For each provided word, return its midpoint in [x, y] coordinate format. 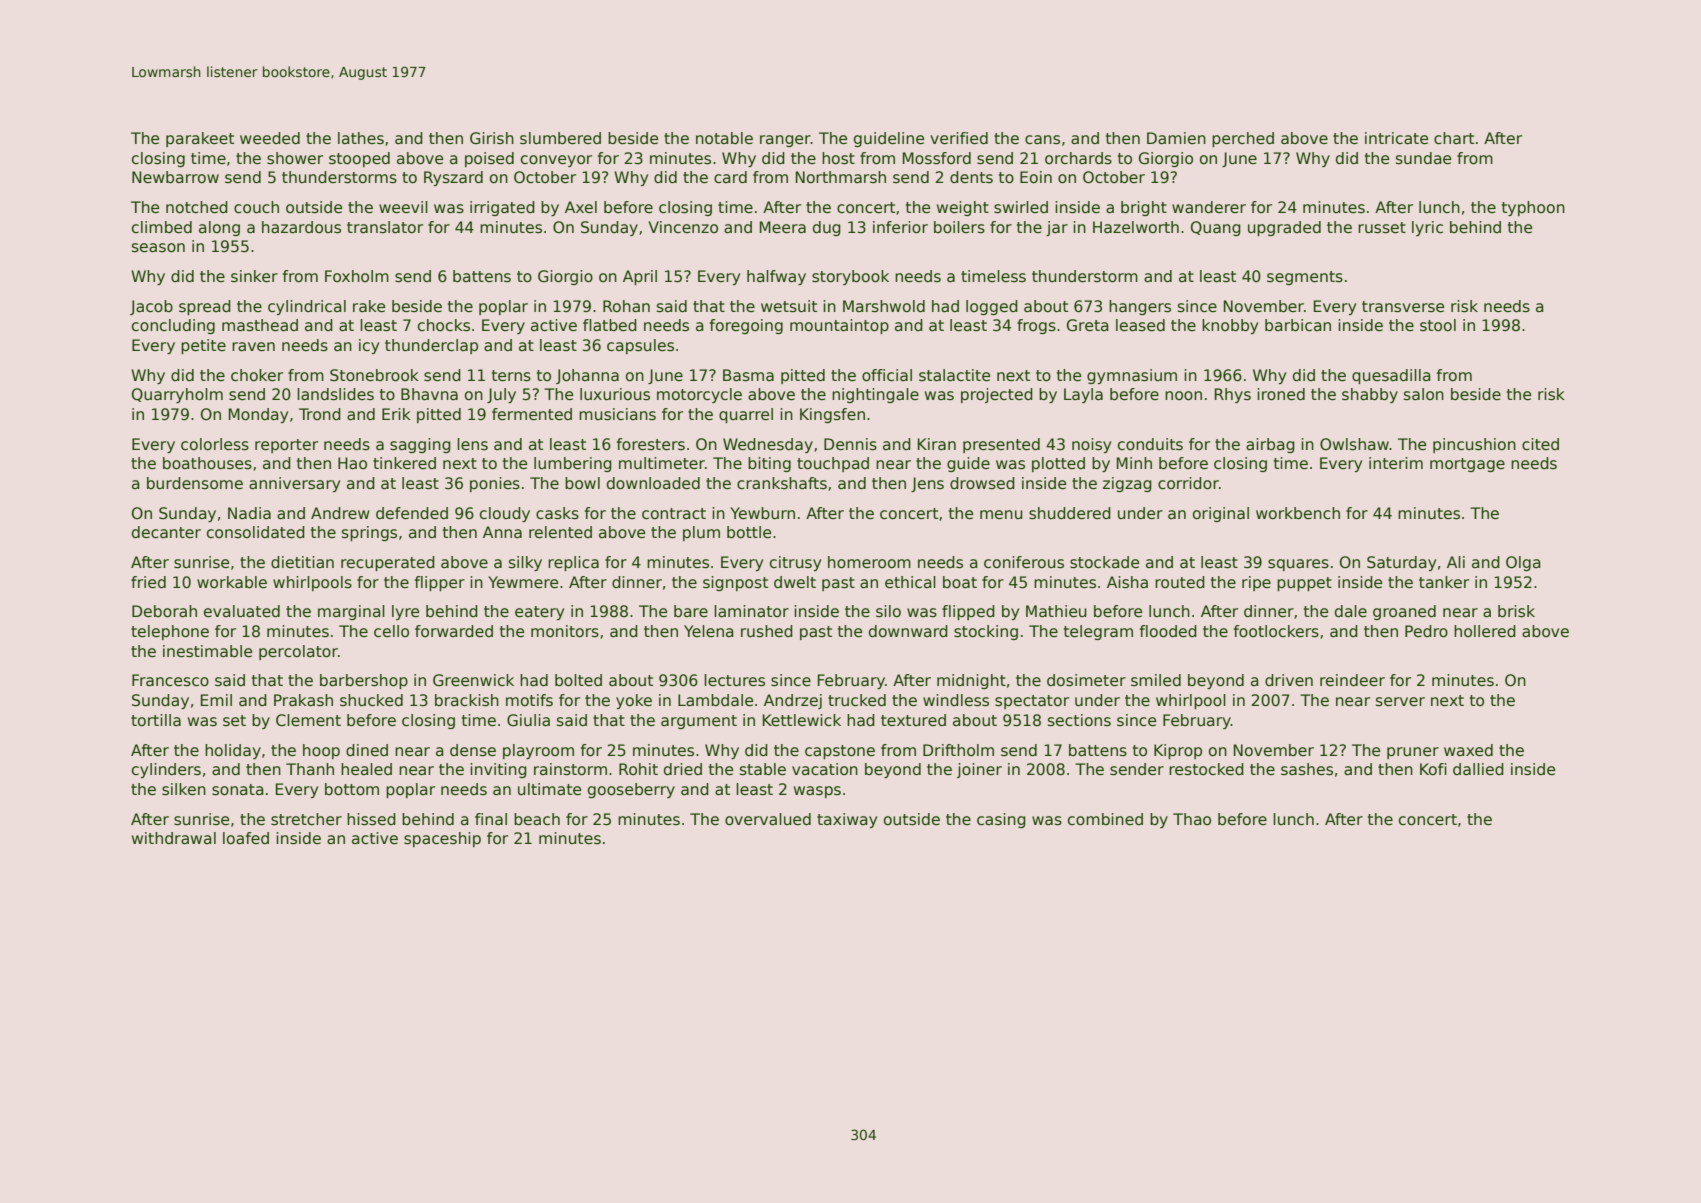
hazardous [301, 227]
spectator [1032, 702]
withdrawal [174, 838]
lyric [1427, 228]
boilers [959, 227]
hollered [1485, 631]
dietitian [302, 562]
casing [1001, 820]
